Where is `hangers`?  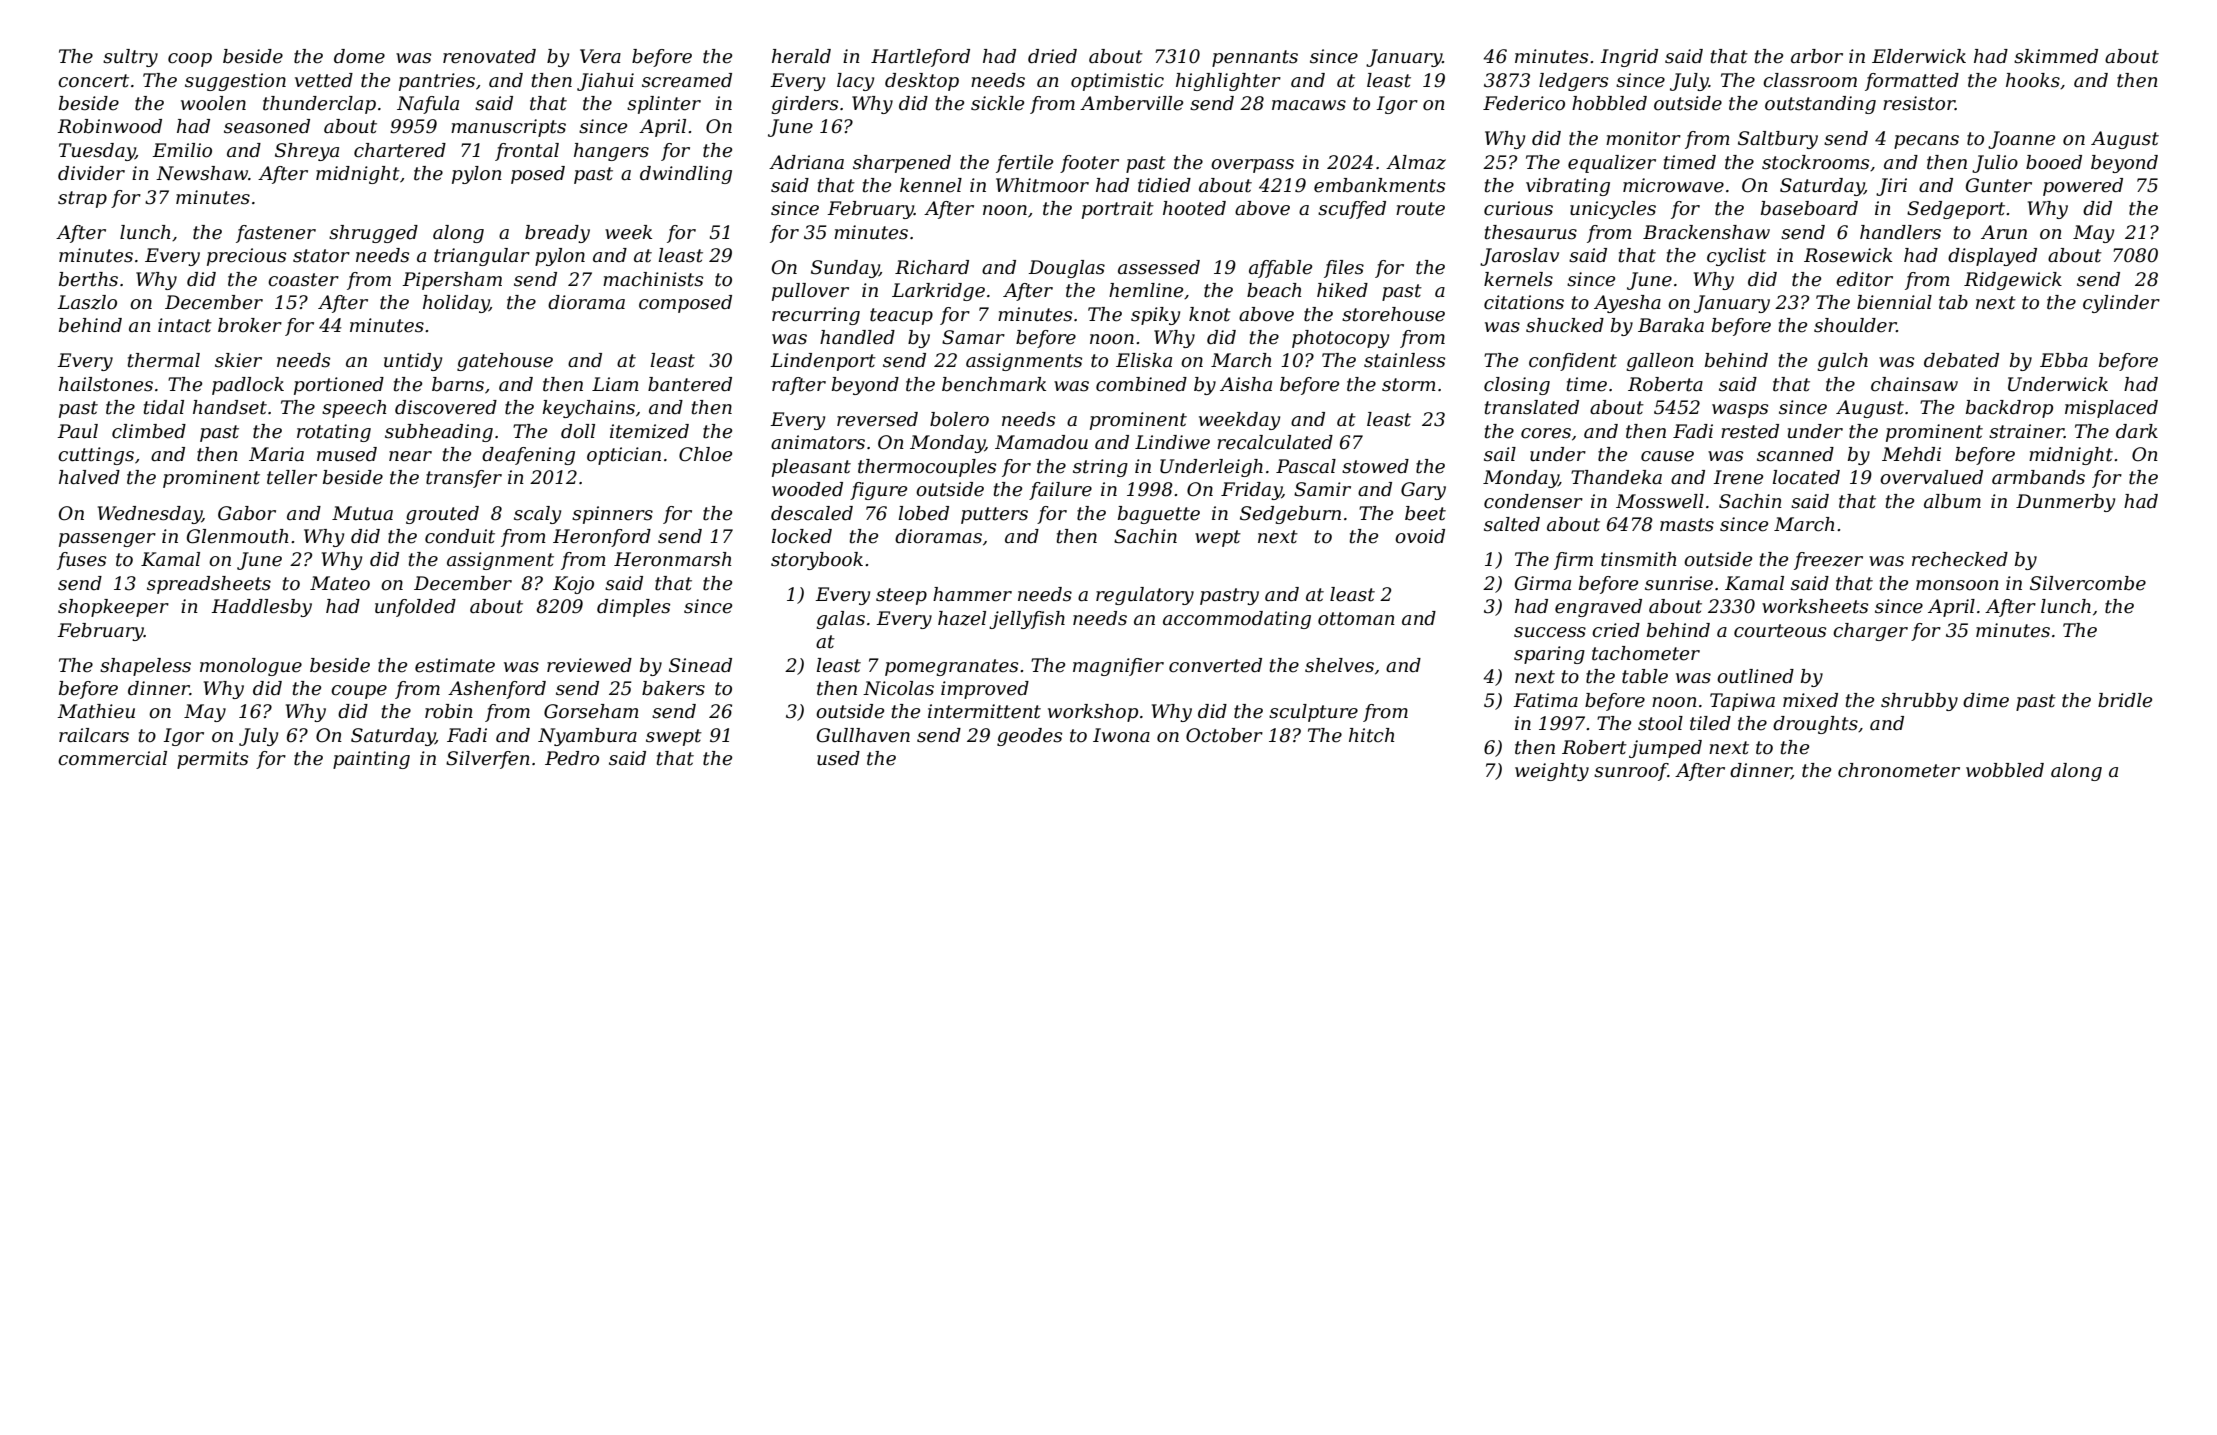
hangers is located at coordinates (611, 152).
